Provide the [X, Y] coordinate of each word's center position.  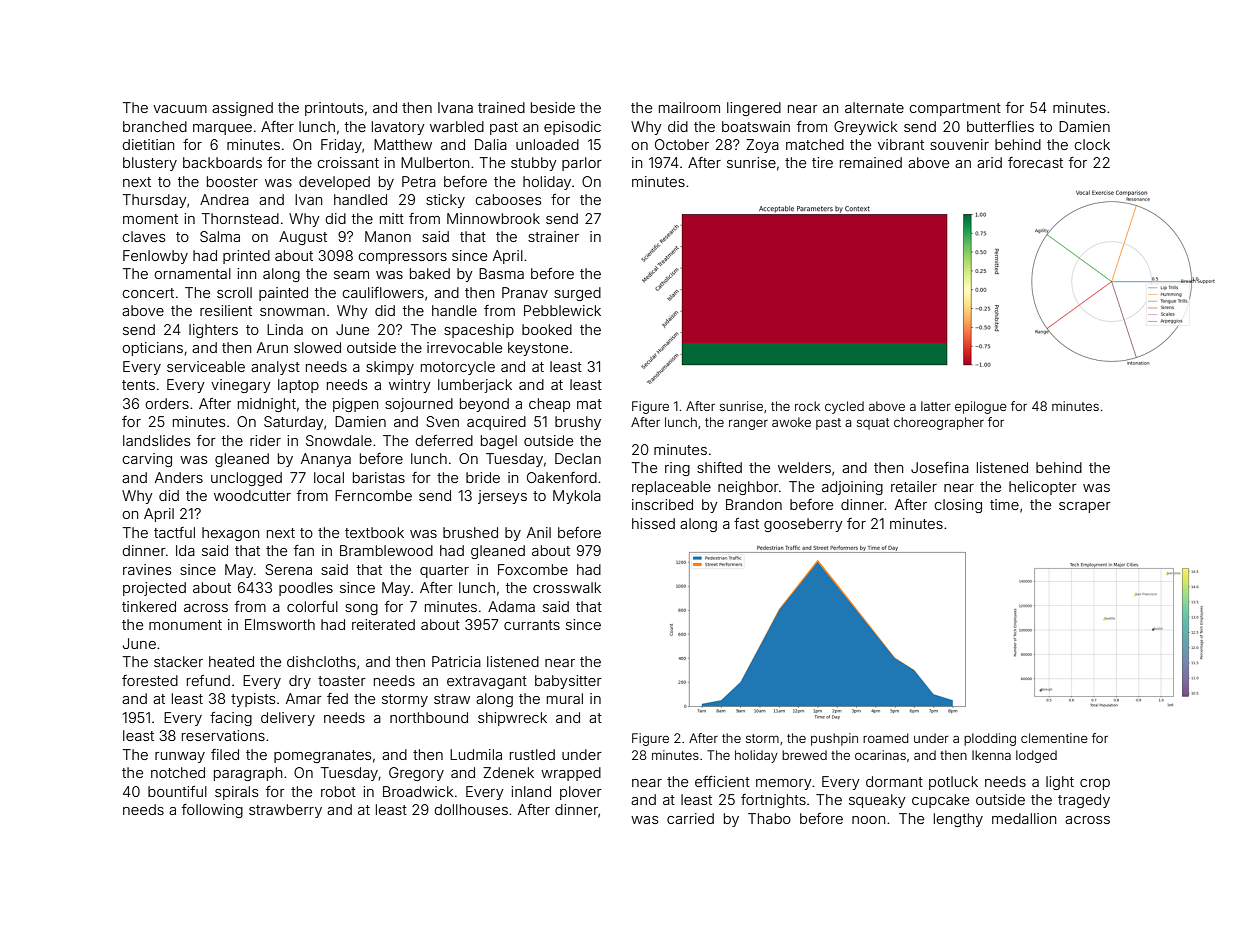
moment [150, 219]
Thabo [769, 818]
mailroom [689, 107]
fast [746, 523]
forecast [1035, 162]
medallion [1024, 818]
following [212, 811]
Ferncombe [373, 495]
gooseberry [803, 525]
